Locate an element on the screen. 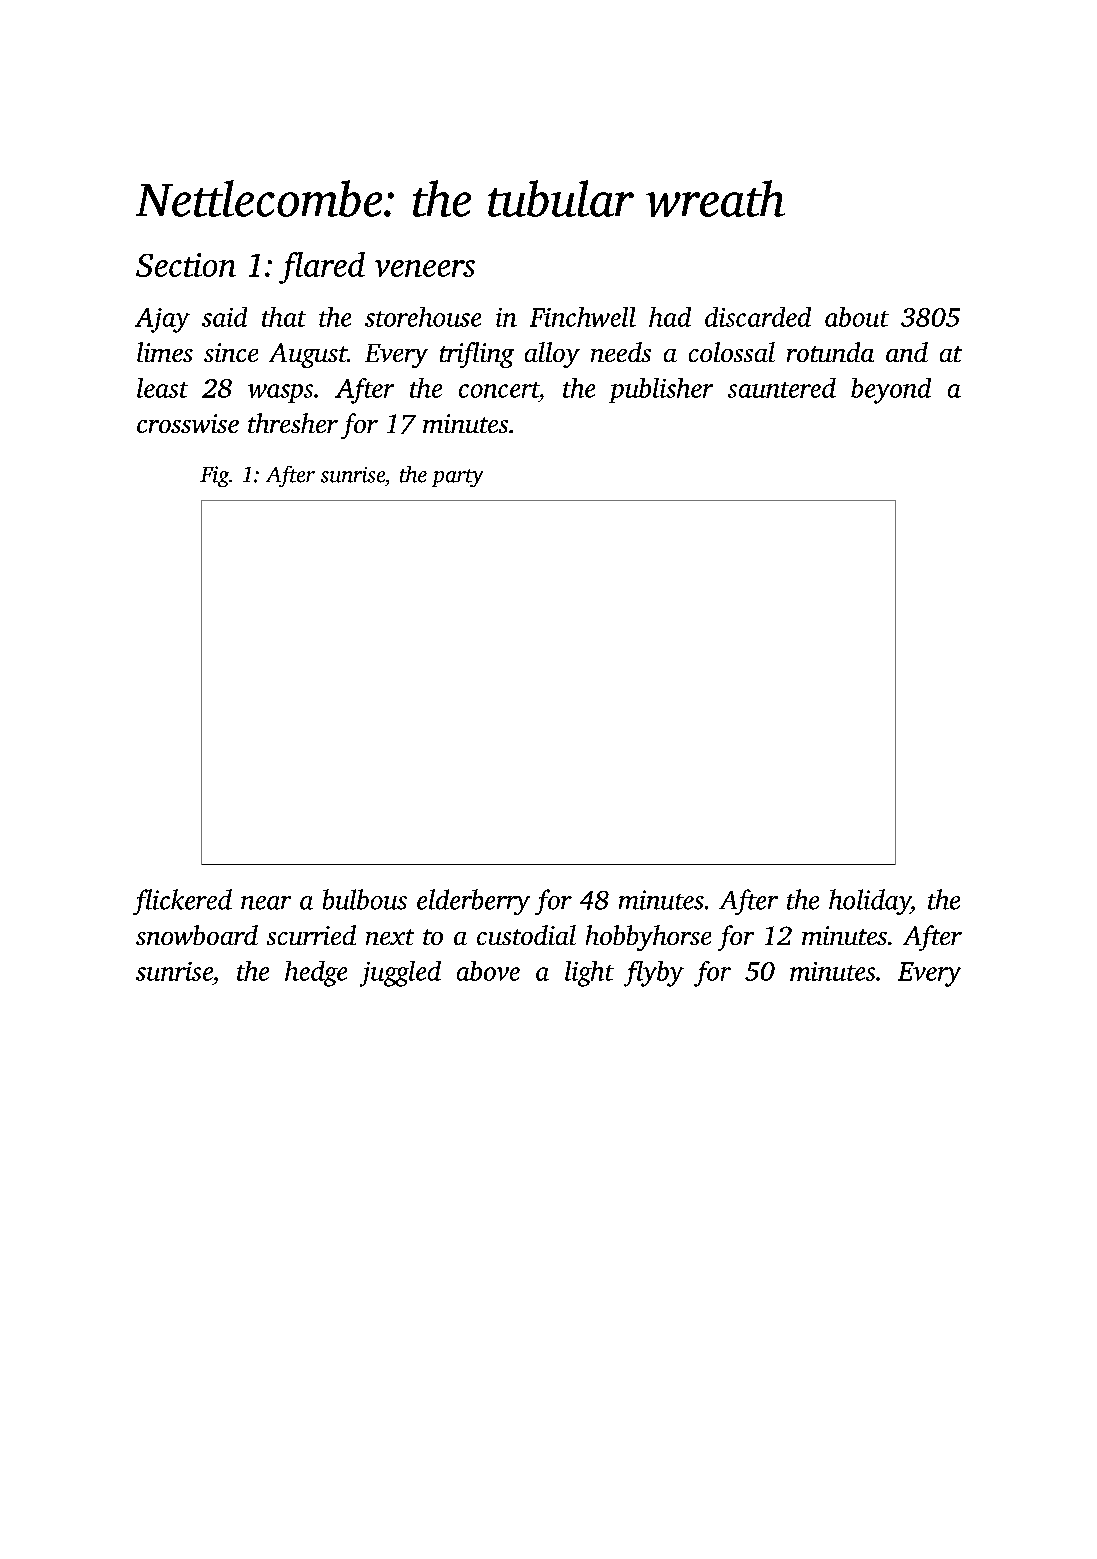 This screenshot has width=1097, height=1559. discarded is located at coordinates (758, 317).
